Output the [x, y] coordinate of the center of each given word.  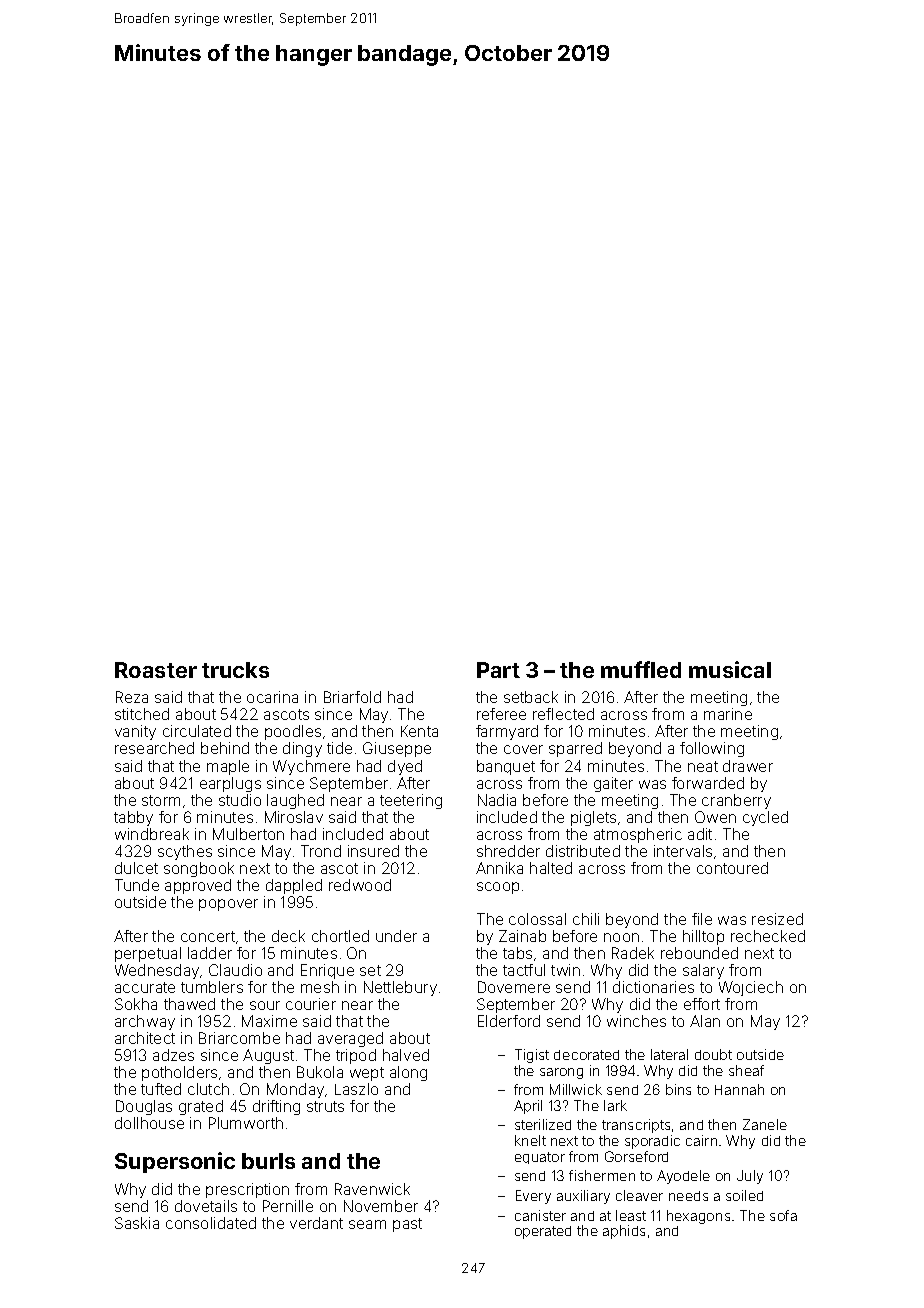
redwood [360, 885]
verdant [316, 1223]
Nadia [497, 800]
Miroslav [294, 817]
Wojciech [751, 988]
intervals [683, 851]
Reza [132, 697]
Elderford [509, 1021]
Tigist [532, 1056]
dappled [294, 886]
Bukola [320, 1072]
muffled [641, 669]
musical [730, 669]
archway [145, 1022]
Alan [705, 1021]
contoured [732, 868]
